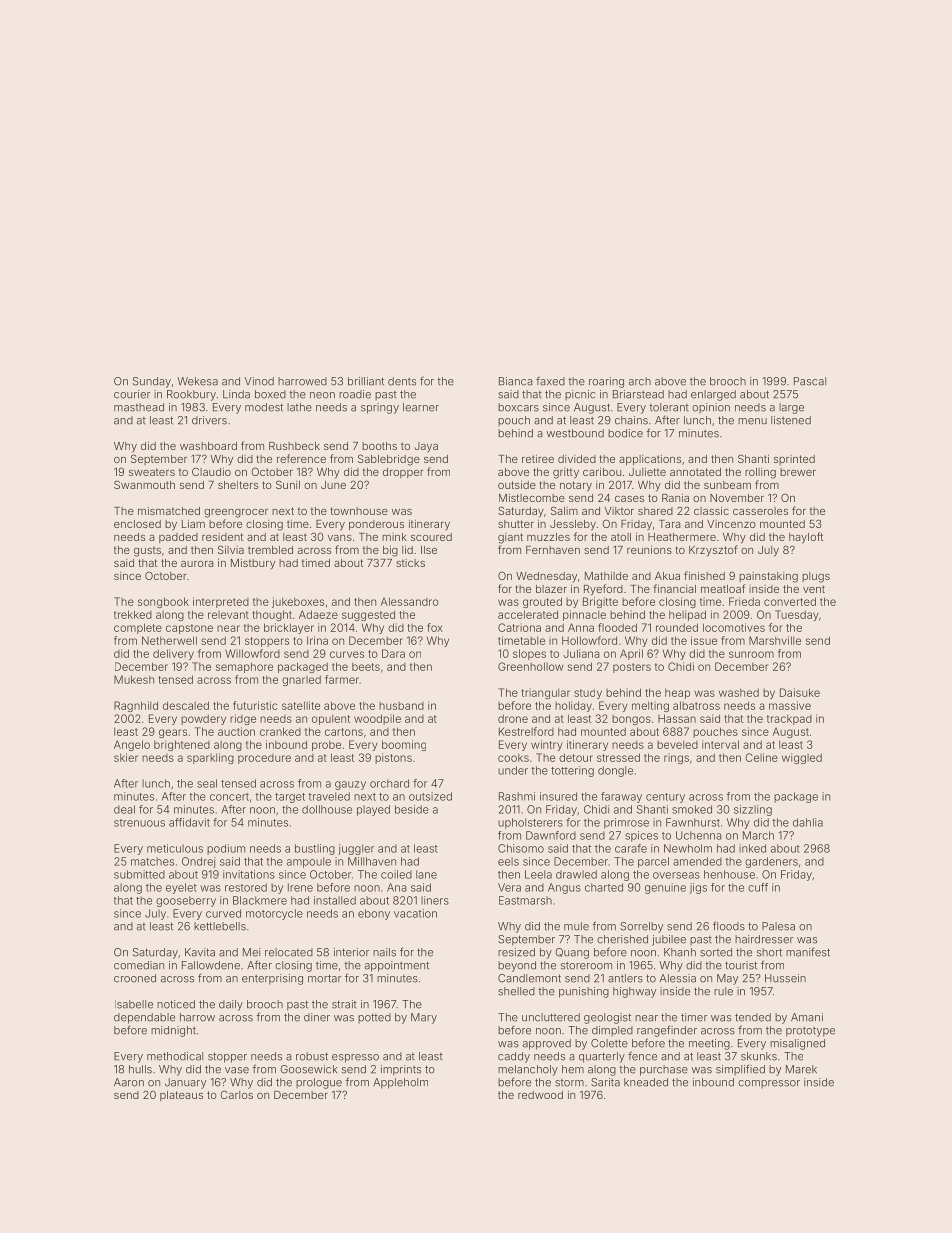 The width and height of the image is (952, 1233). Describe the element at coordinates (264, 407) in the image. I see `modest` at that location.
